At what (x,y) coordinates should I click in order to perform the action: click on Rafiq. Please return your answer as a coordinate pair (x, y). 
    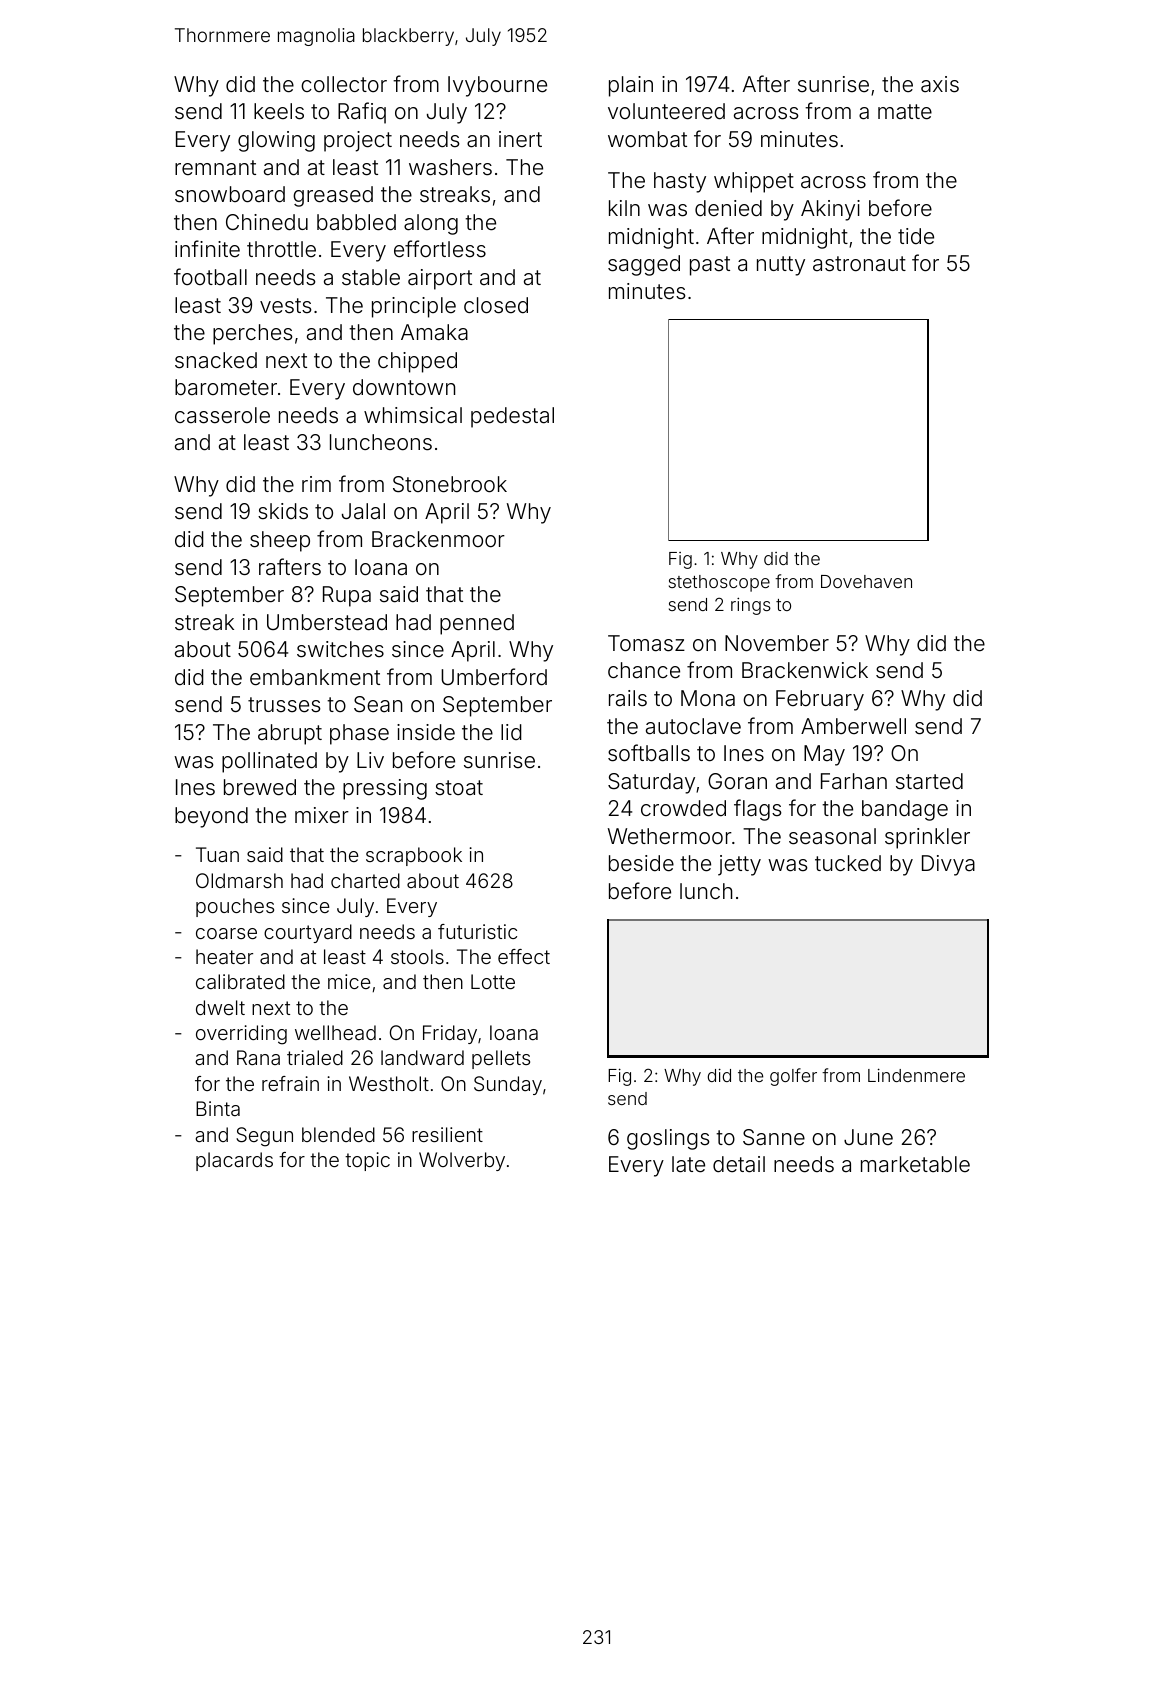
    Looking at the image, I should click on (362, 113).
